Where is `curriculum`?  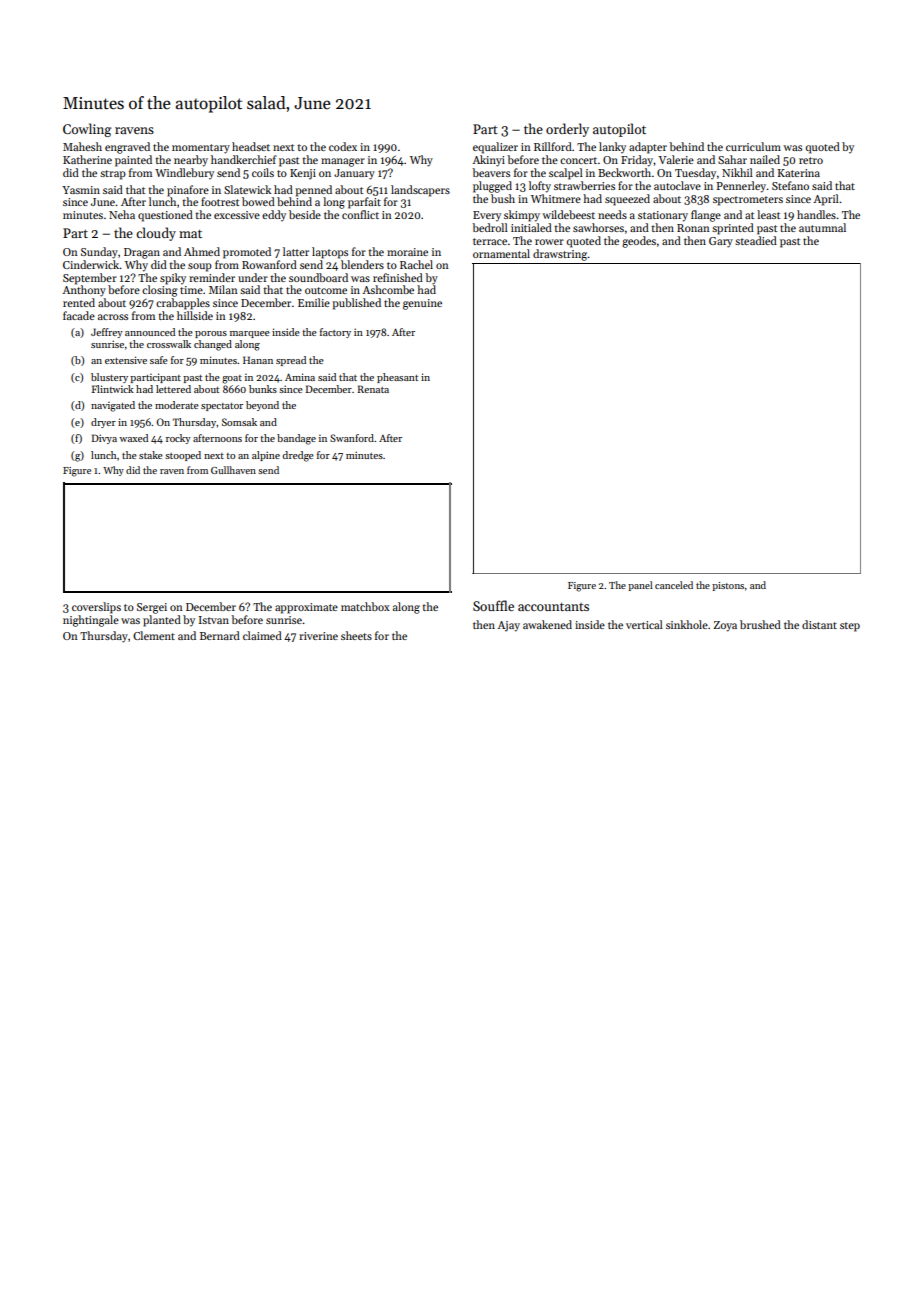
curriculum is located at coordinates (753, 146).
